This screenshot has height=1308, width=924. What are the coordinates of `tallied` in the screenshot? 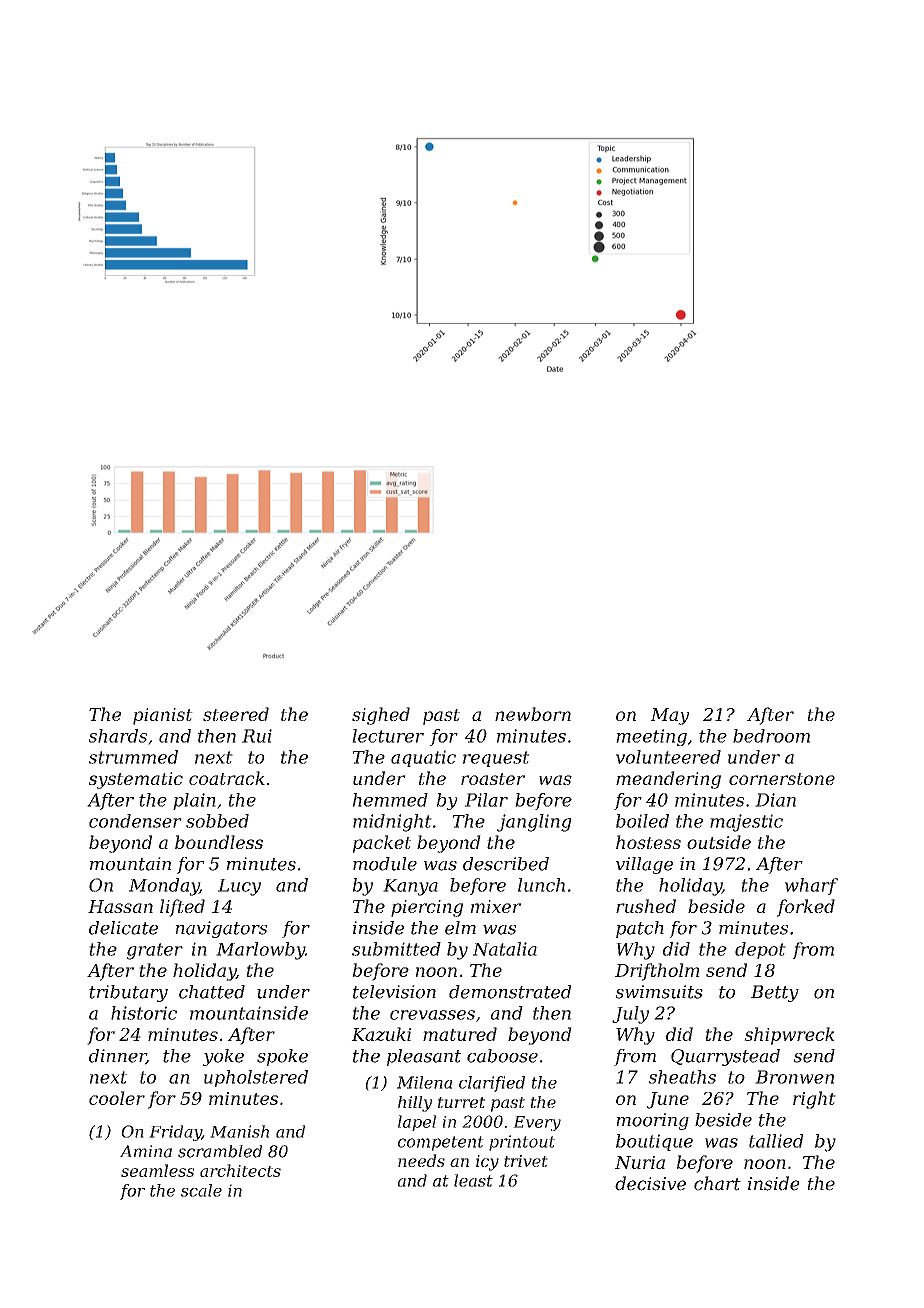 It's located at (776, 1141).
